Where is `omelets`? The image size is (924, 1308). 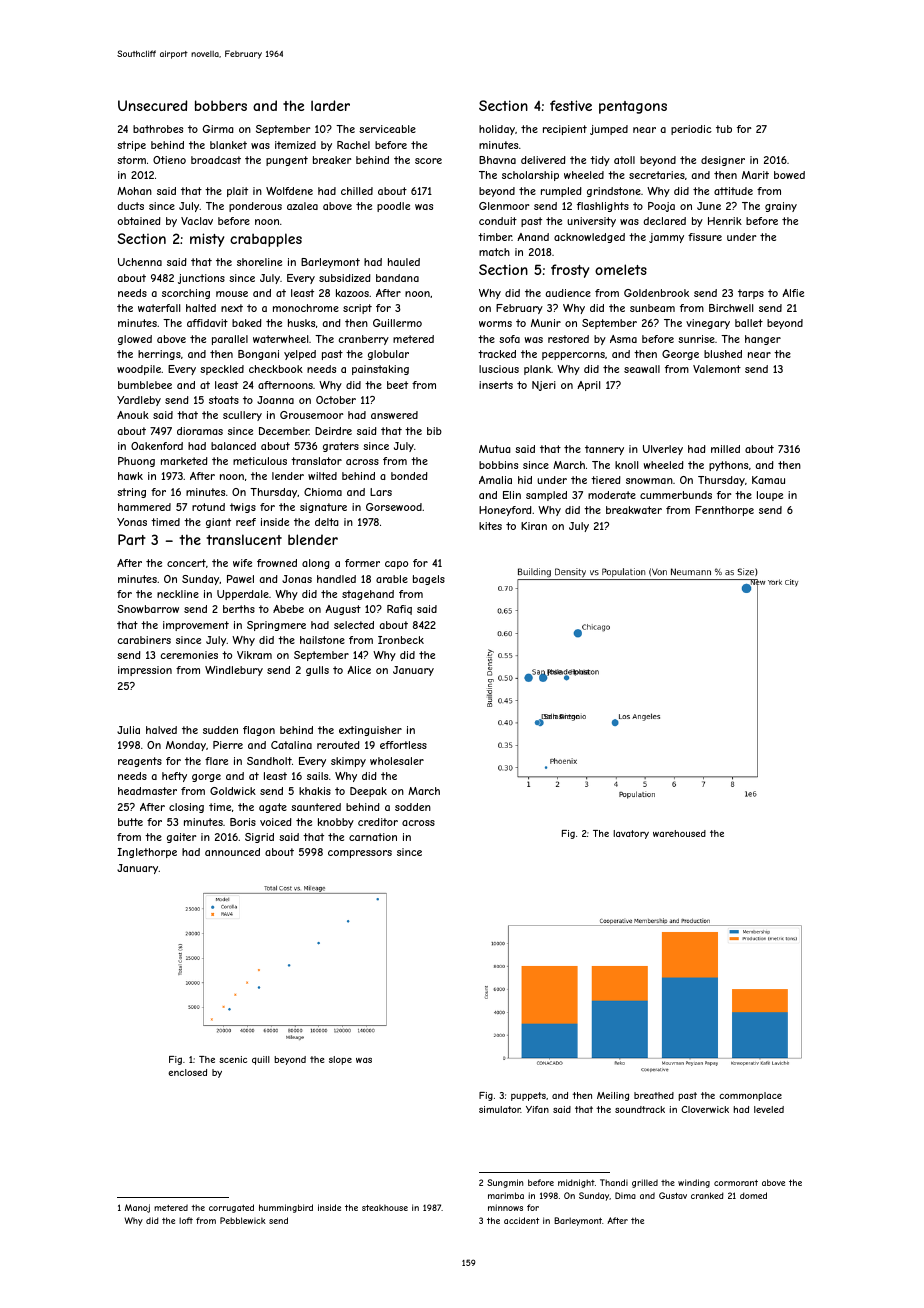
omelets is located at coordinates (621, 269).
